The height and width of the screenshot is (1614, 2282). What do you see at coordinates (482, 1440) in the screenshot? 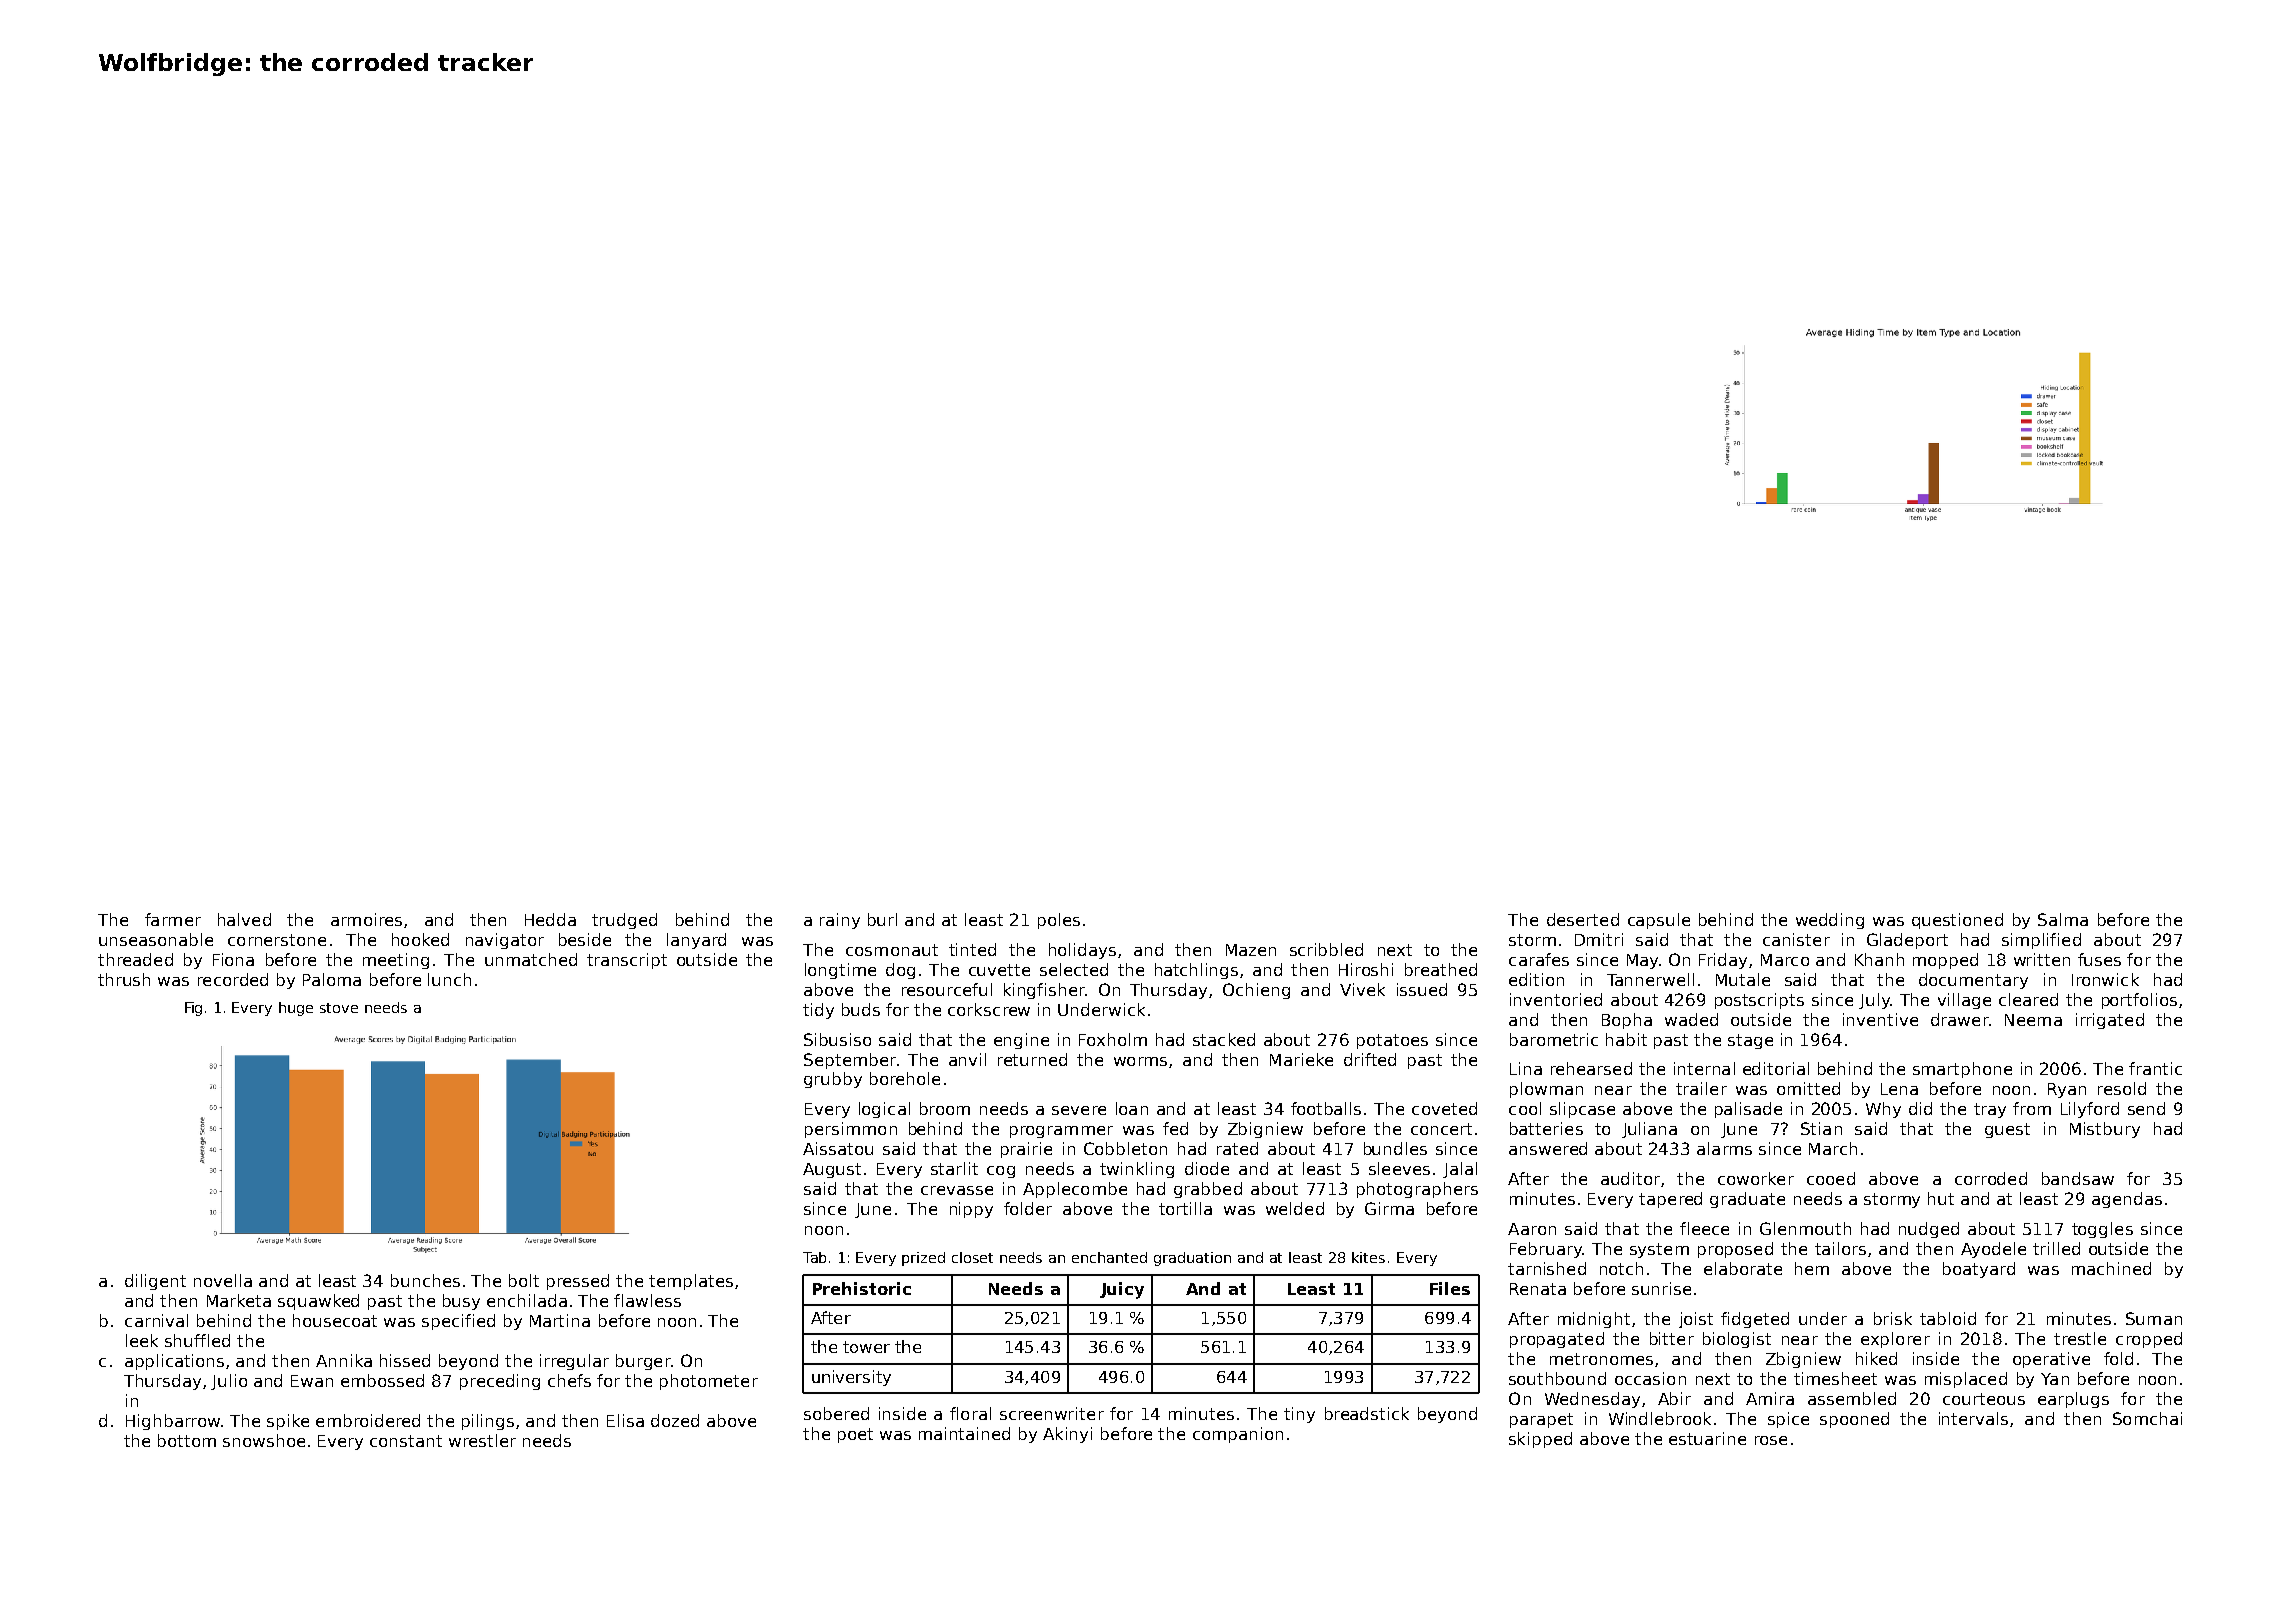
I see `wrestler` at bounding box center [482, 1440].
